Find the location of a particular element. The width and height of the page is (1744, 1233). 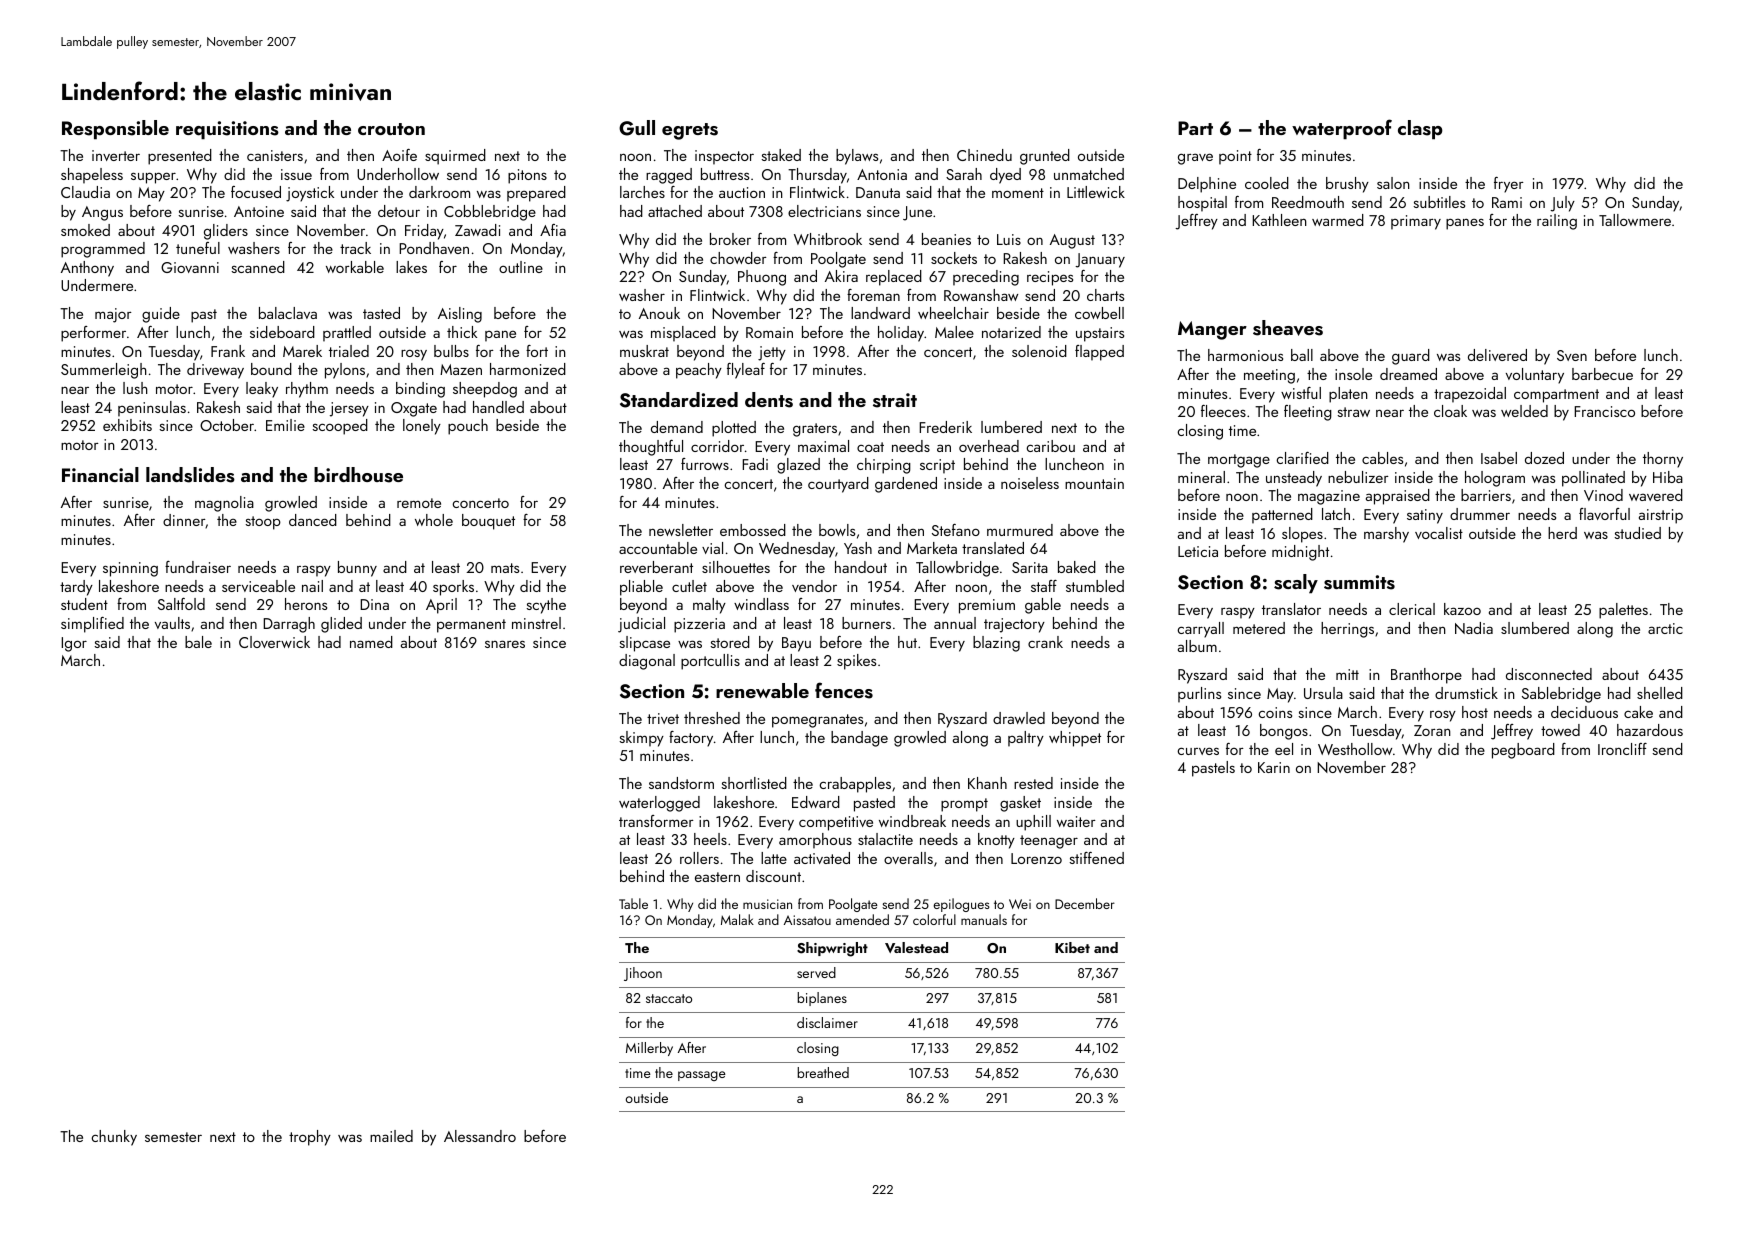

Kibet is located at coordinates (1072, 947).
